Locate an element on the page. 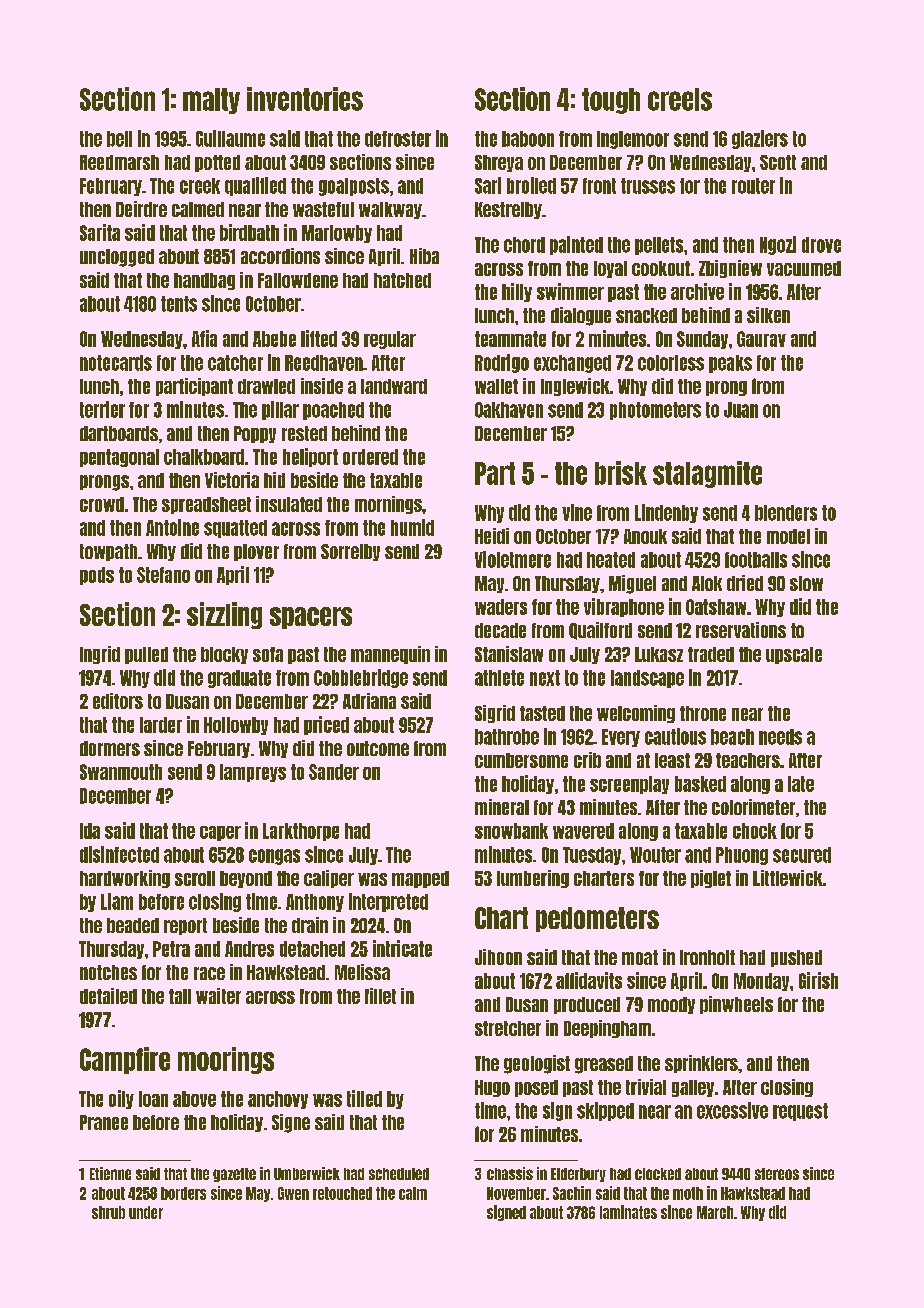 This page has height=1308, width=924. Ironholt is located at coordinates (707, 957).
